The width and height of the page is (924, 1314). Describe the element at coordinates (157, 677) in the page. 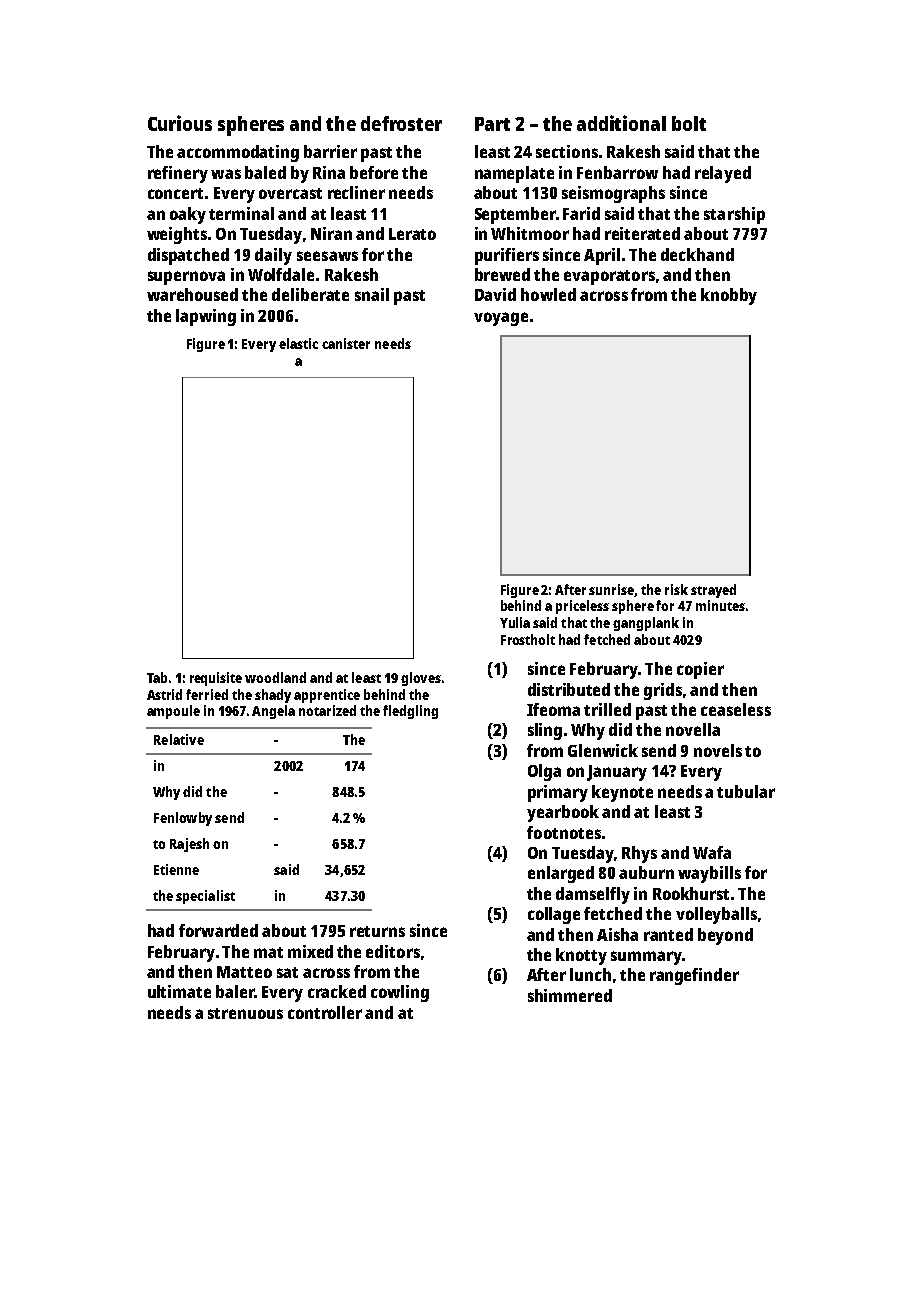

I see `Tab` at that location.
